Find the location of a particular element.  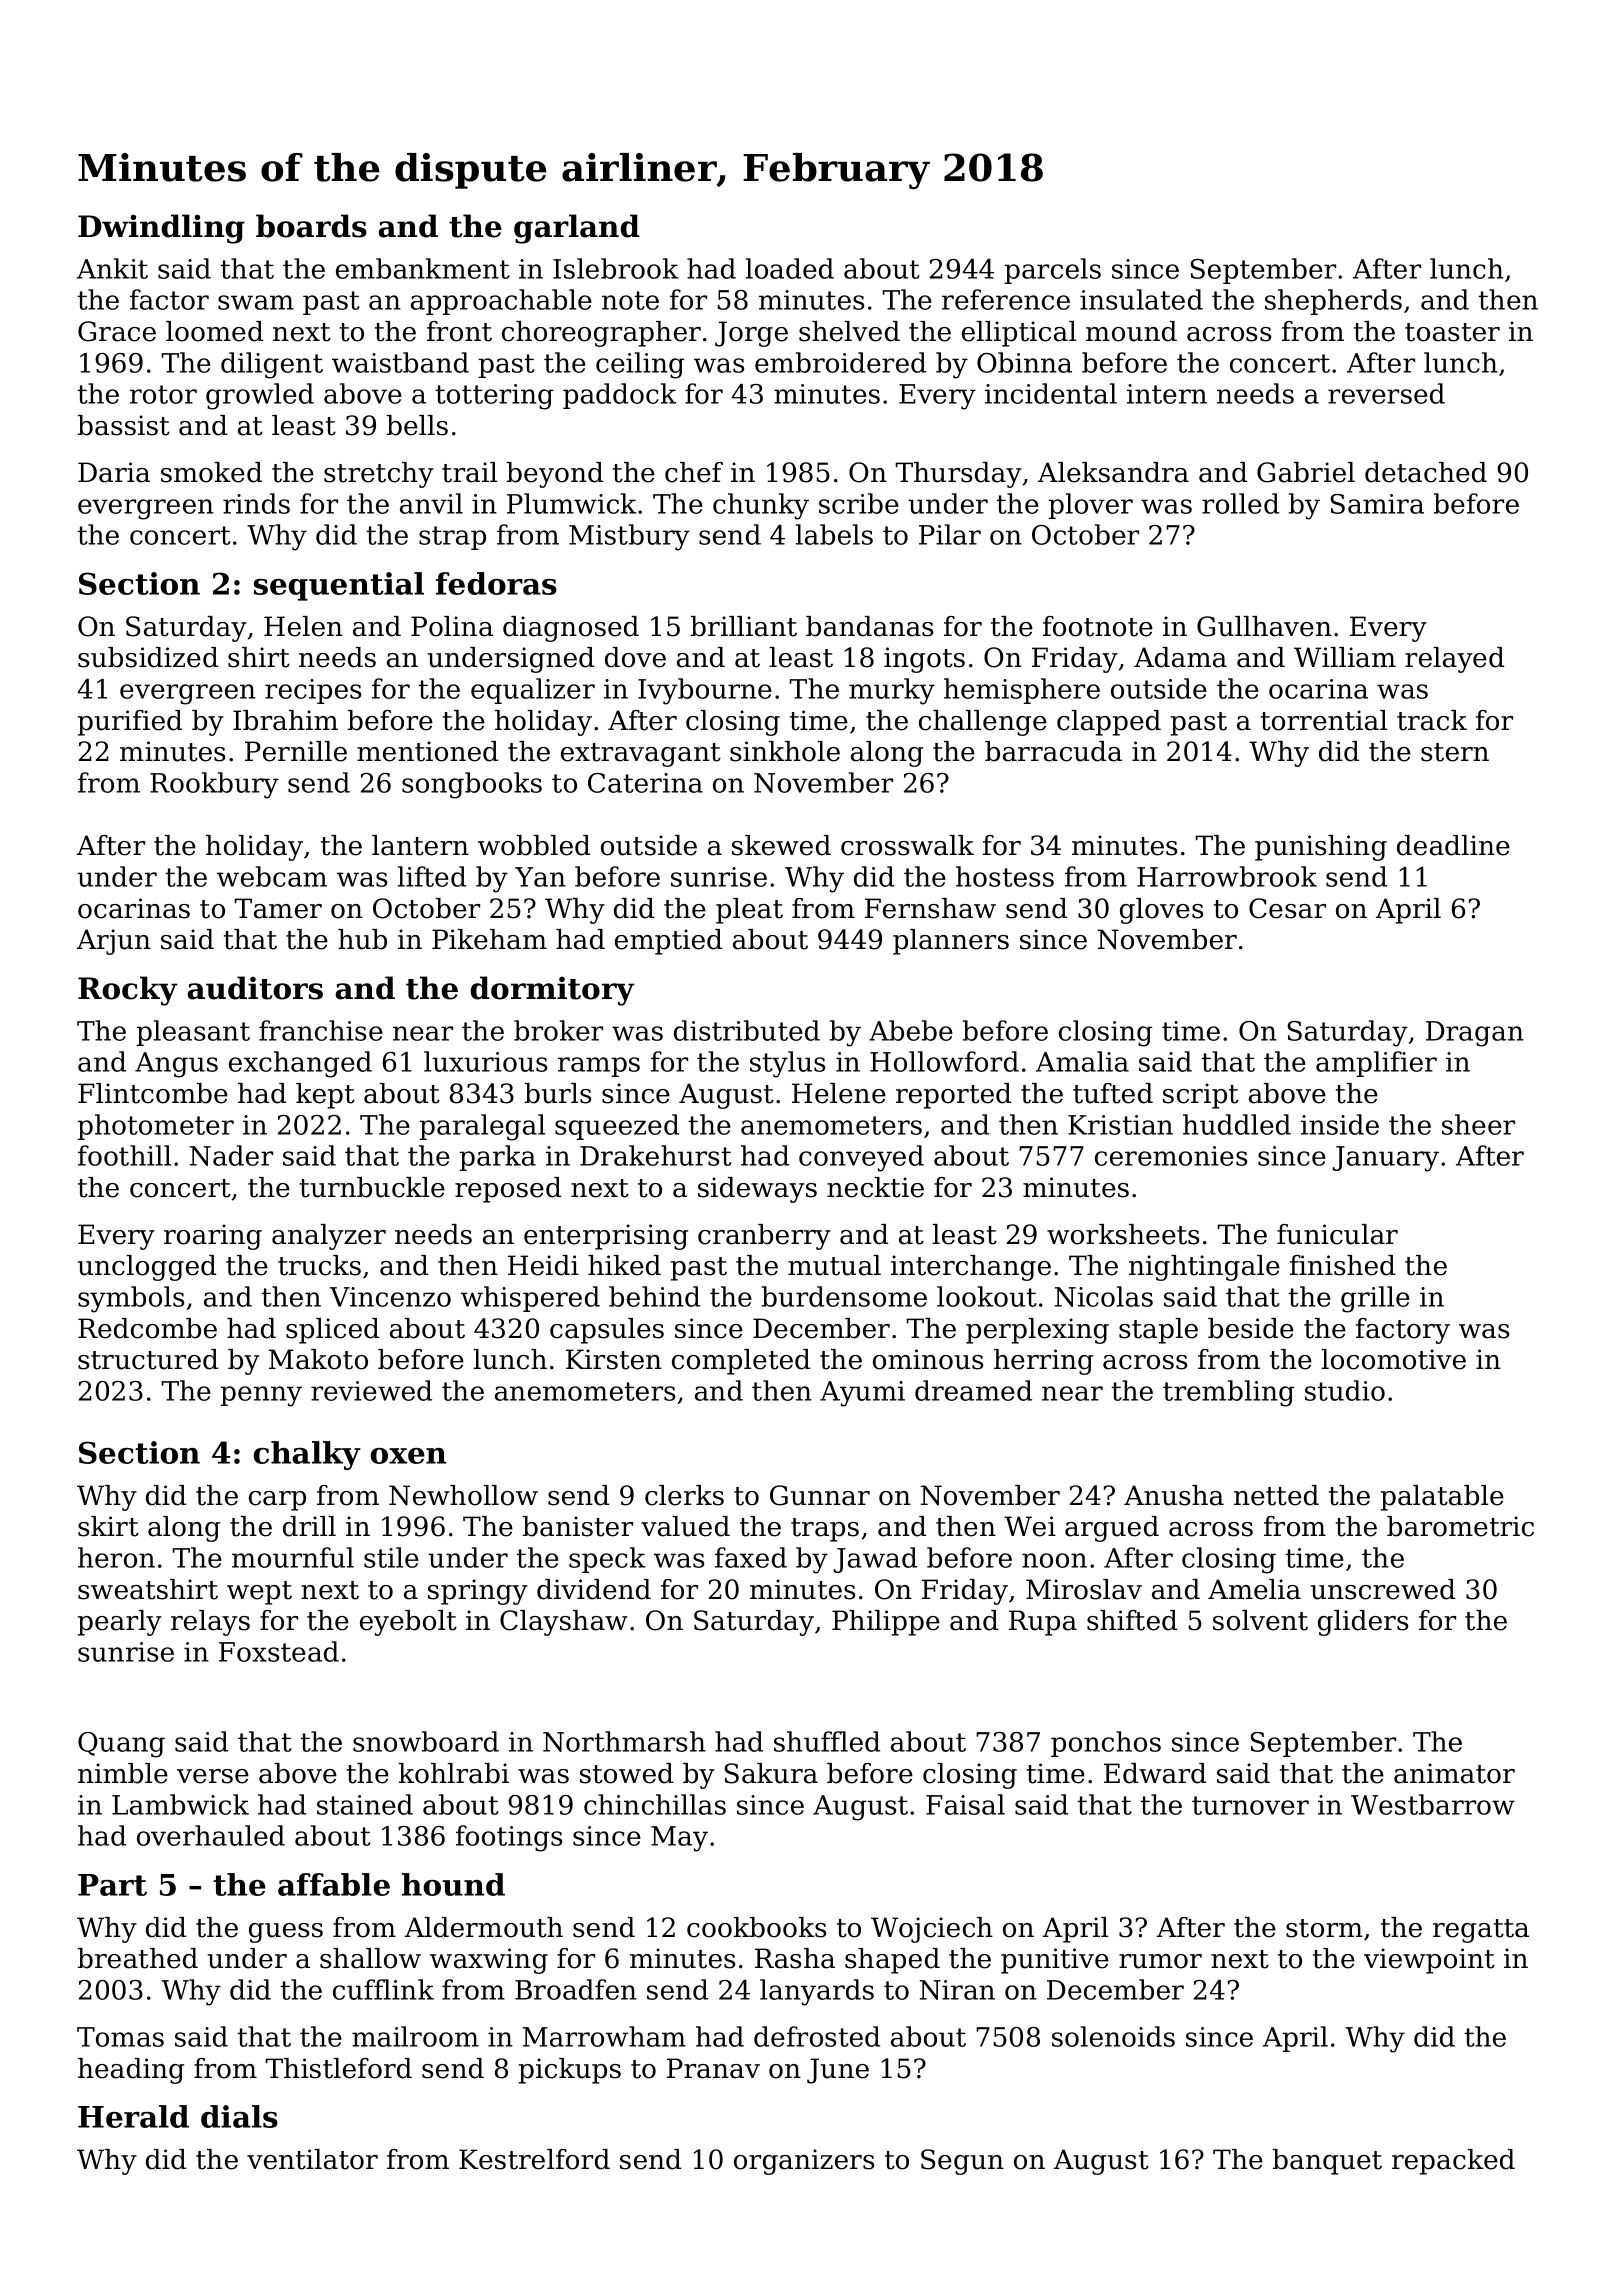

Ivybourne is located at coordinates (705, 691).
